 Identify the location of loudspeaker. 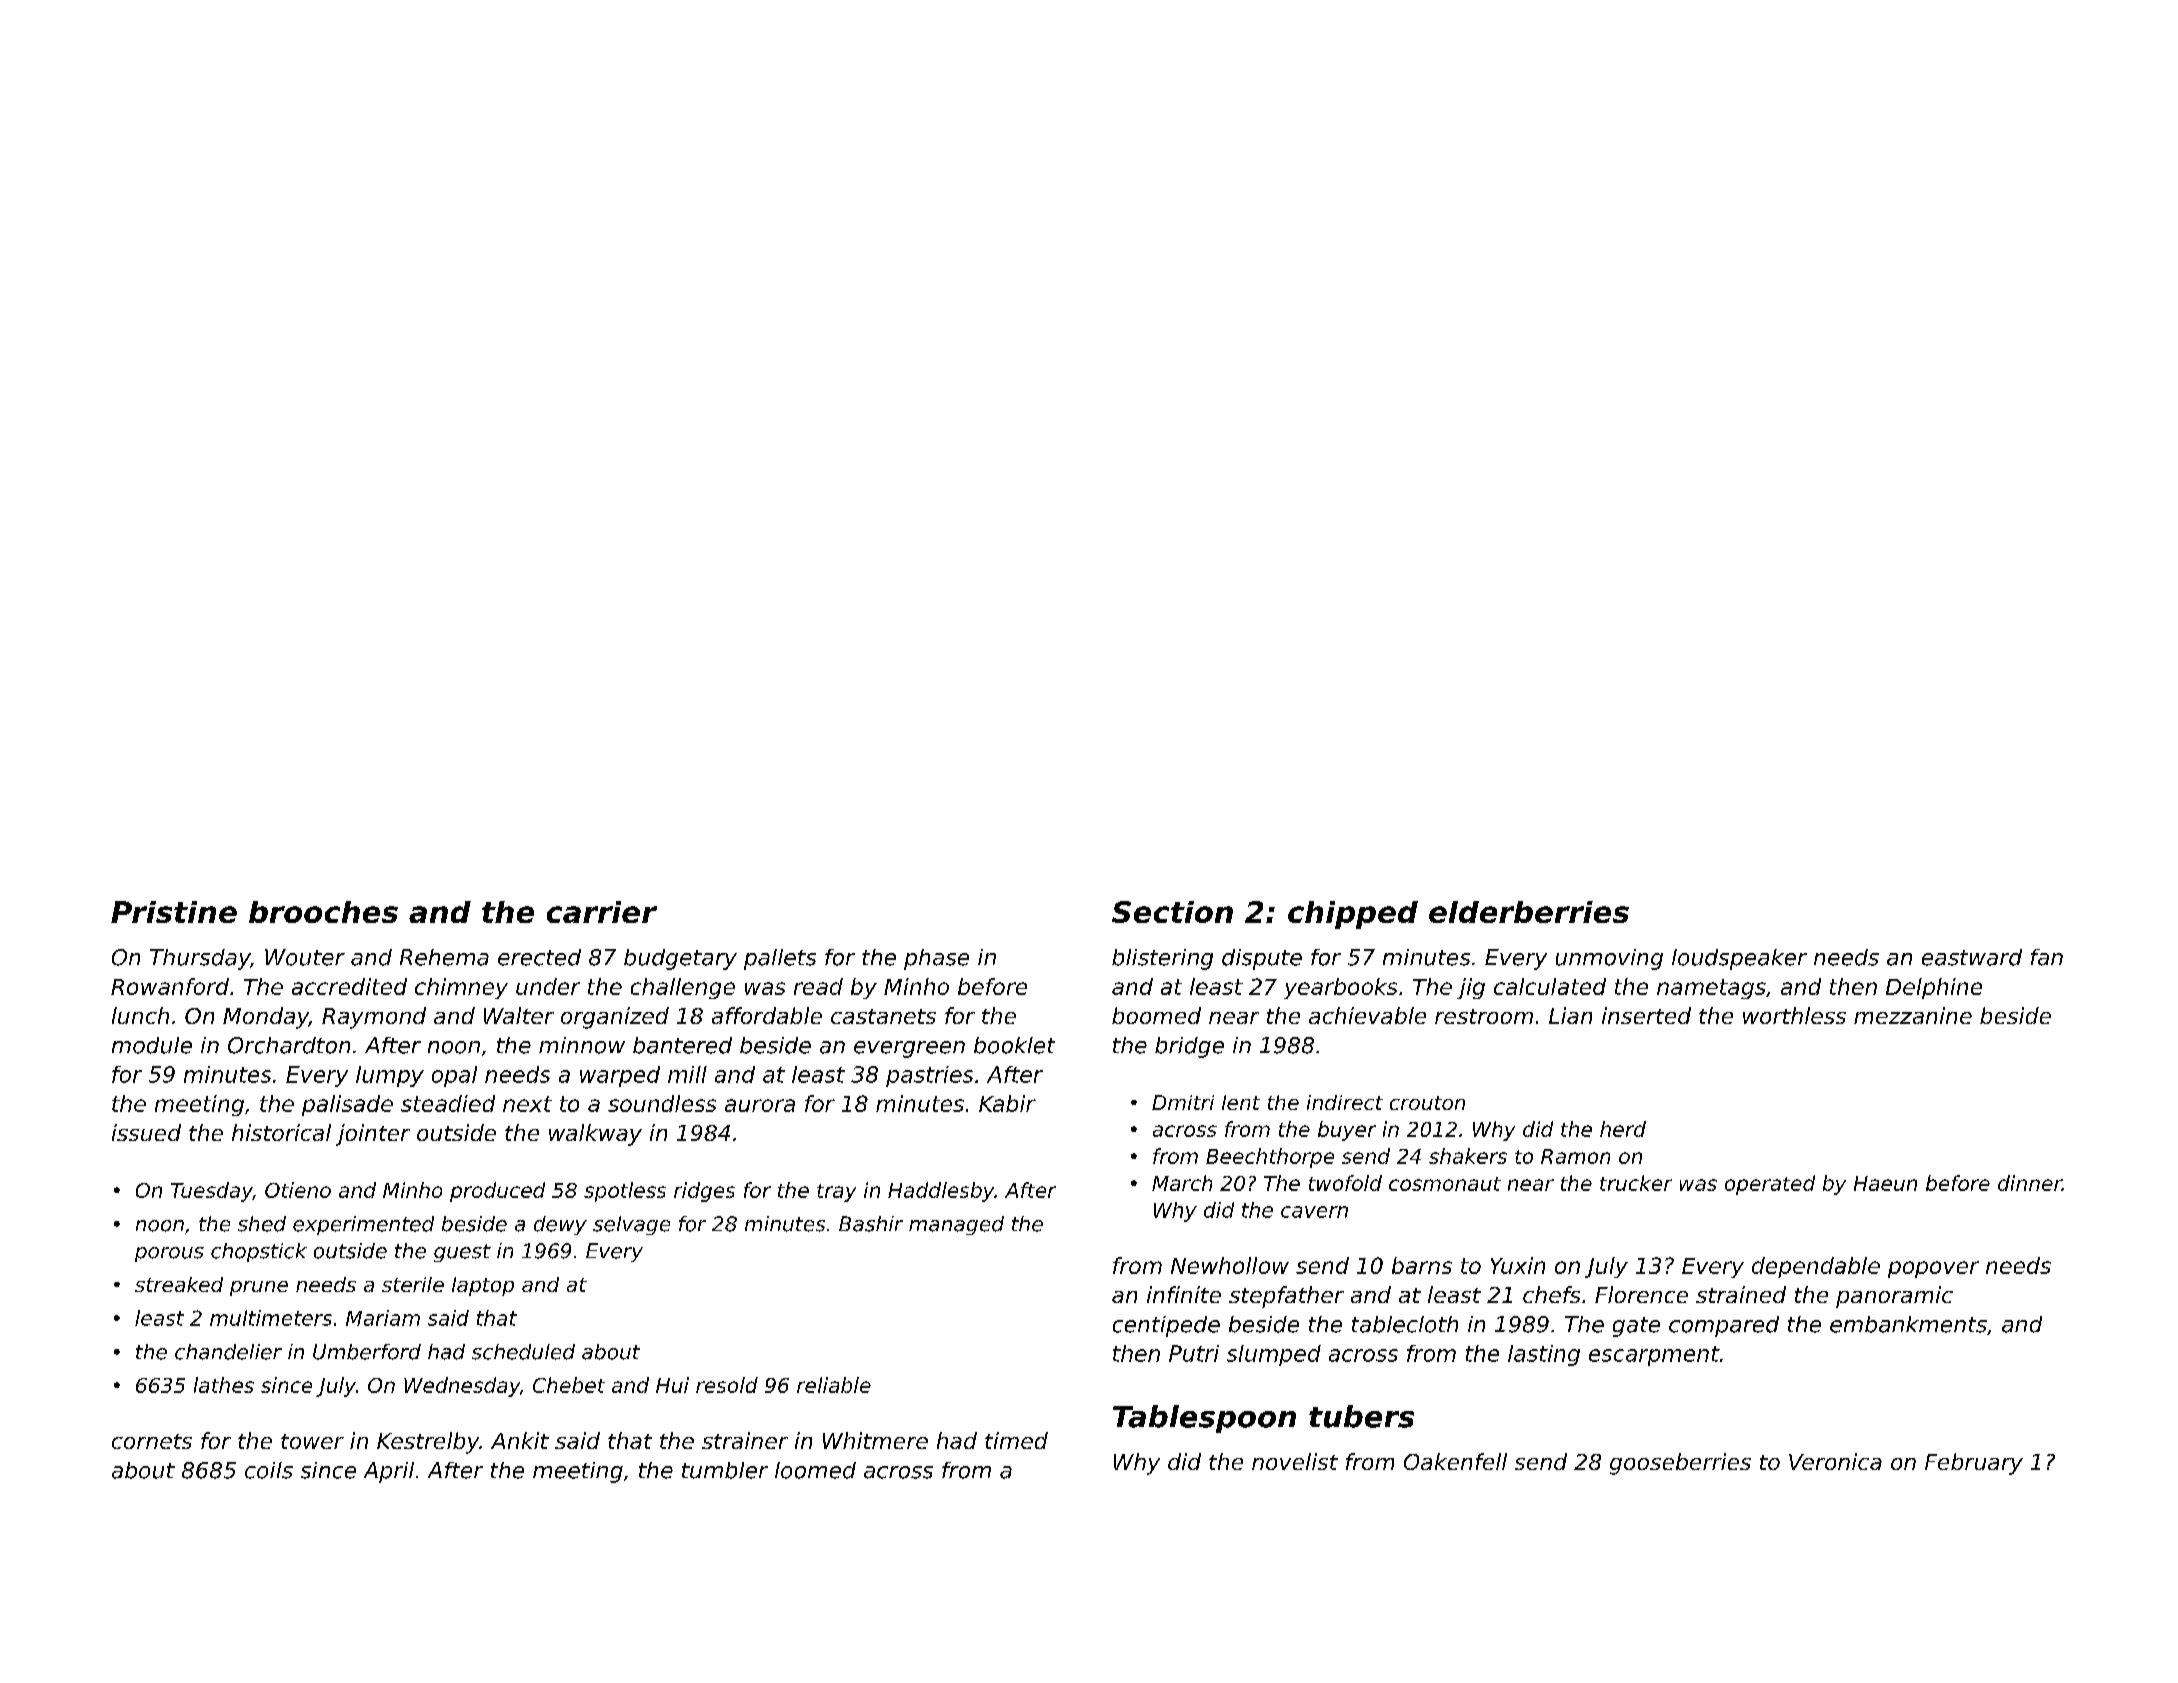
(1739, 959).
